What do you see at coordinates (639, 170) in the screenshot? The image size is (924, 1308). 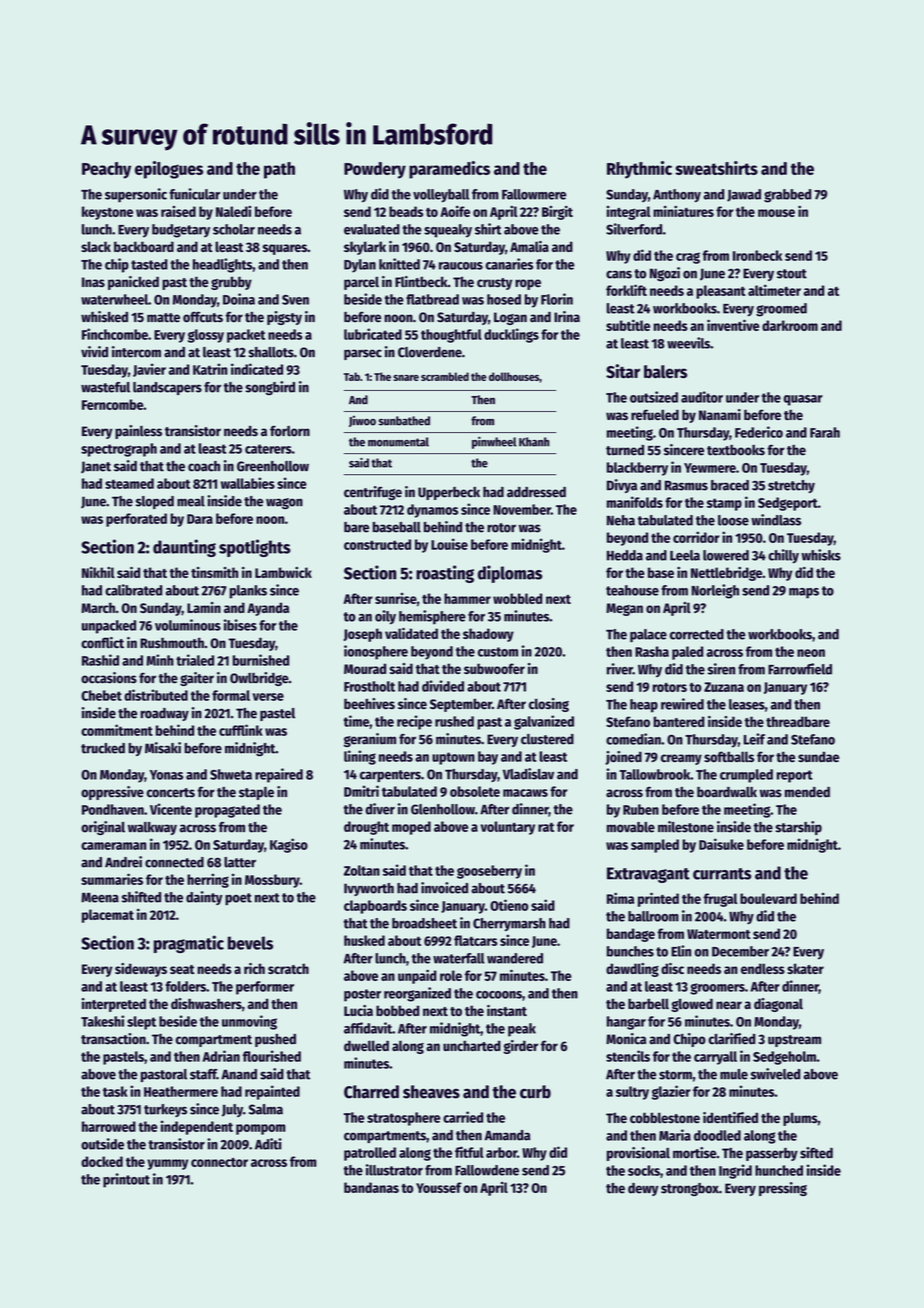 I see `Rhythmic` at bounding box center [639, 170].
